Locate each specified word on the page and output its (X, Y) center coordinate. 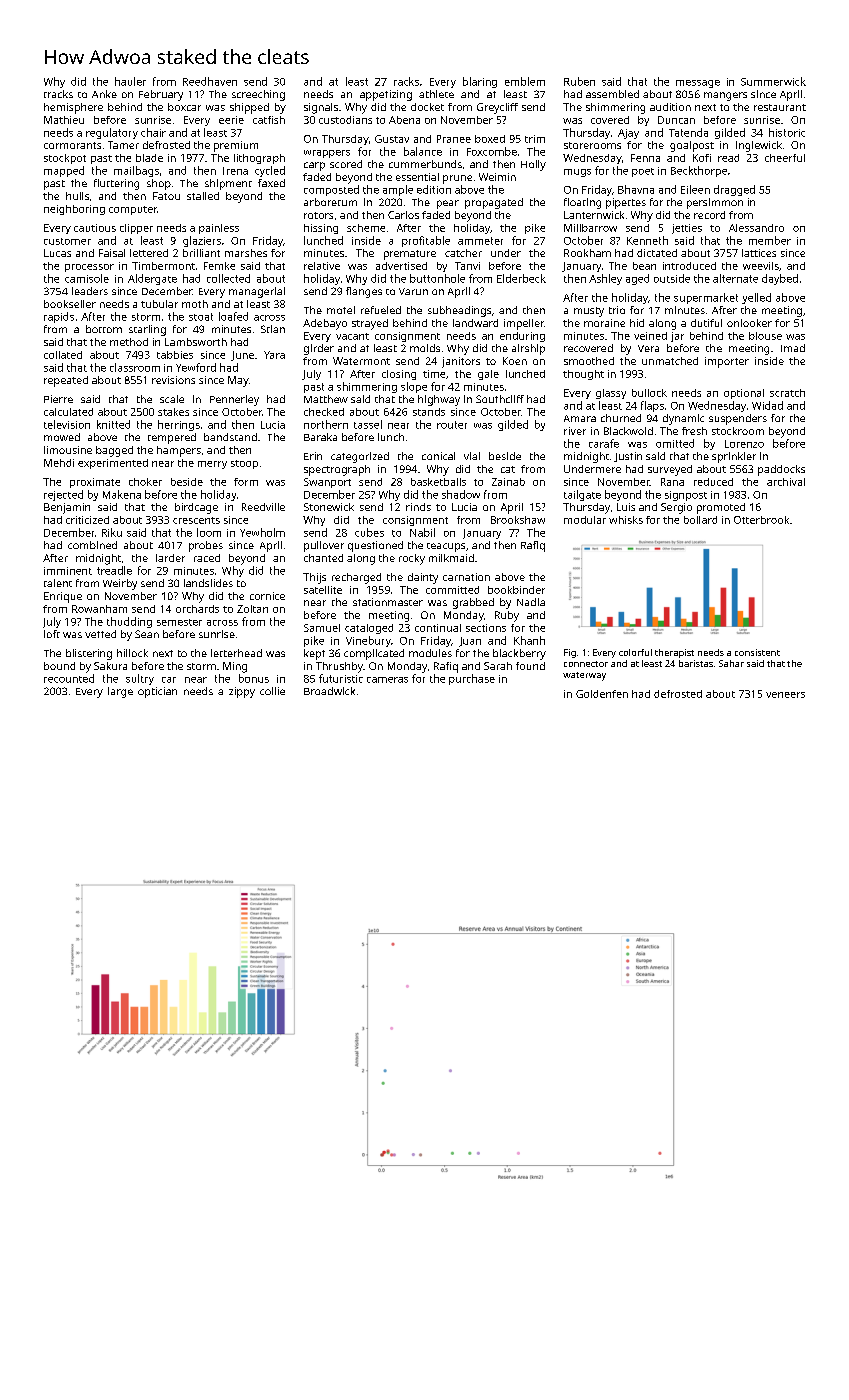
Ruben (579, 81)
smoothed (589, 361)
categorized (360, 457)
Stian (273, 329)
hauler (130, 81)
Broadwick (329, 691)
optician (157, 692)
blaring (480, 82)
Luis (626, 507)
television (67, 424)
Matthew (326, 399)
